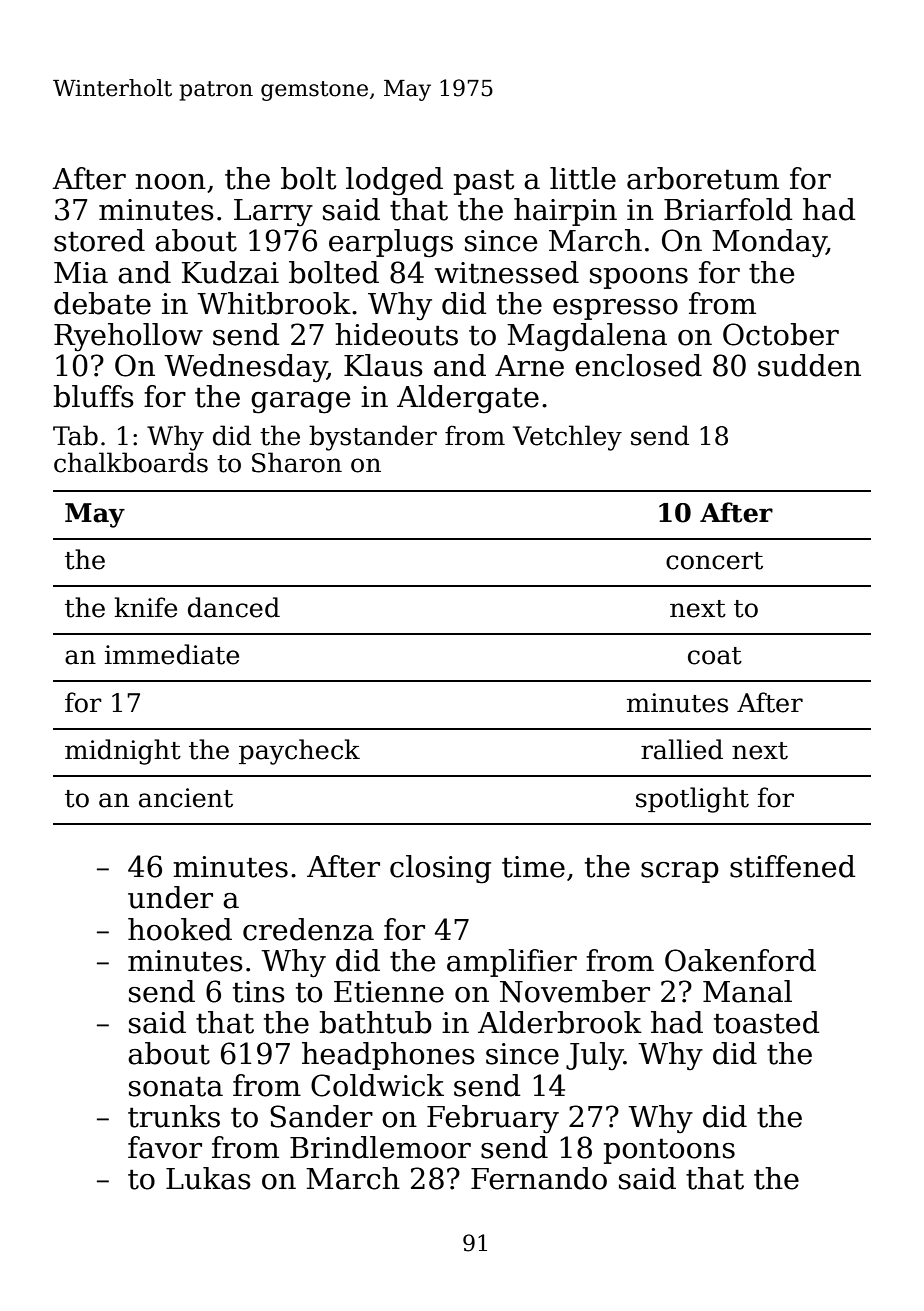 This image has width=924, height=1311. I want to click on noon, so click(170, 182).
